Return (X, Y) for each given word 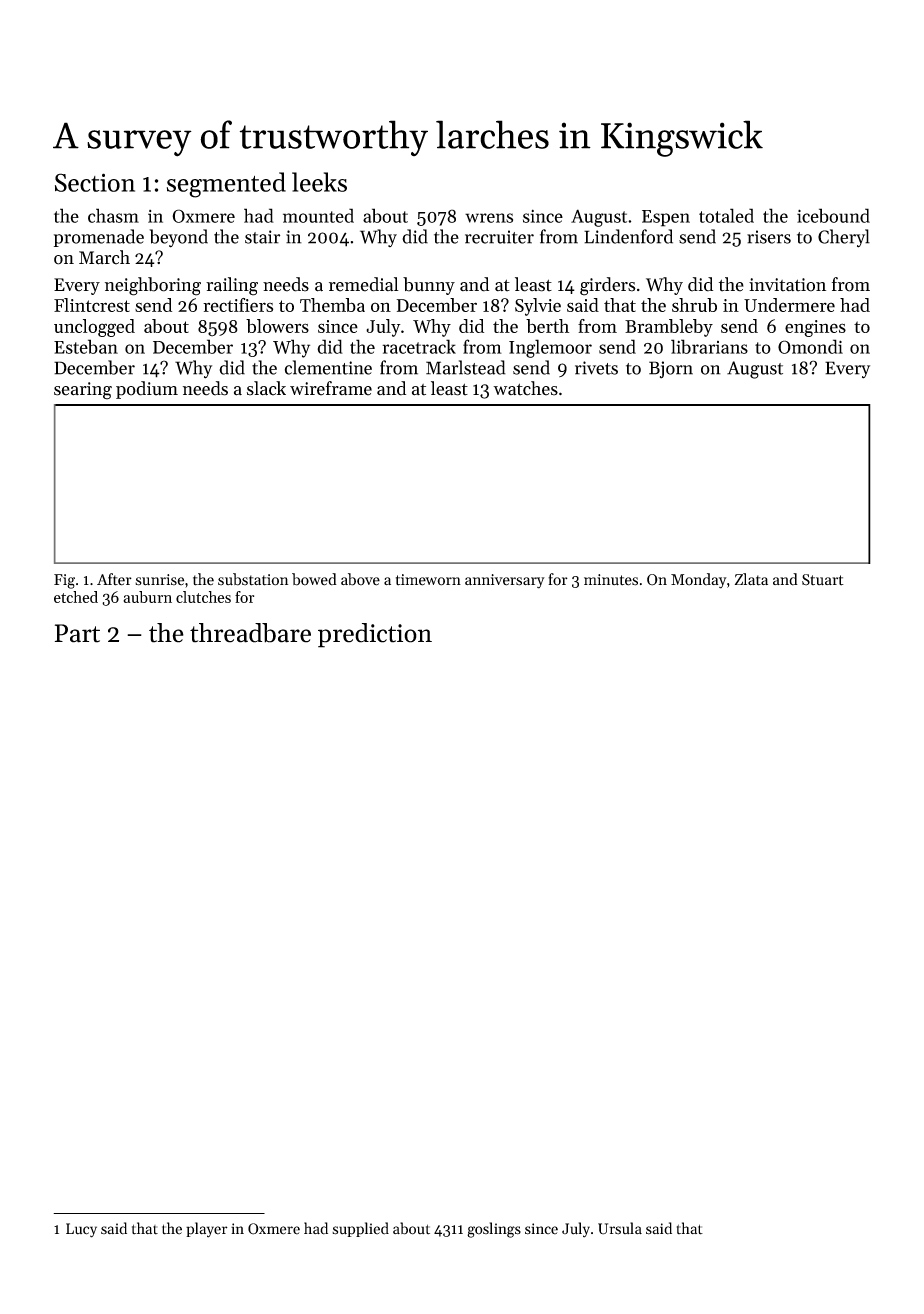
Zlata (751, 579)
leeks (319, 182)
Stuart (823, 580)
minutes (611, 580)
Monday (699, 581)
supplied (360, 1229)
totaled (726, 215)
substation (253, 579)
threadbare (250, 633)
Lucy (81, 1230)
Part (77, 633)
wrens (489, 218)
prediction (375, 635)
